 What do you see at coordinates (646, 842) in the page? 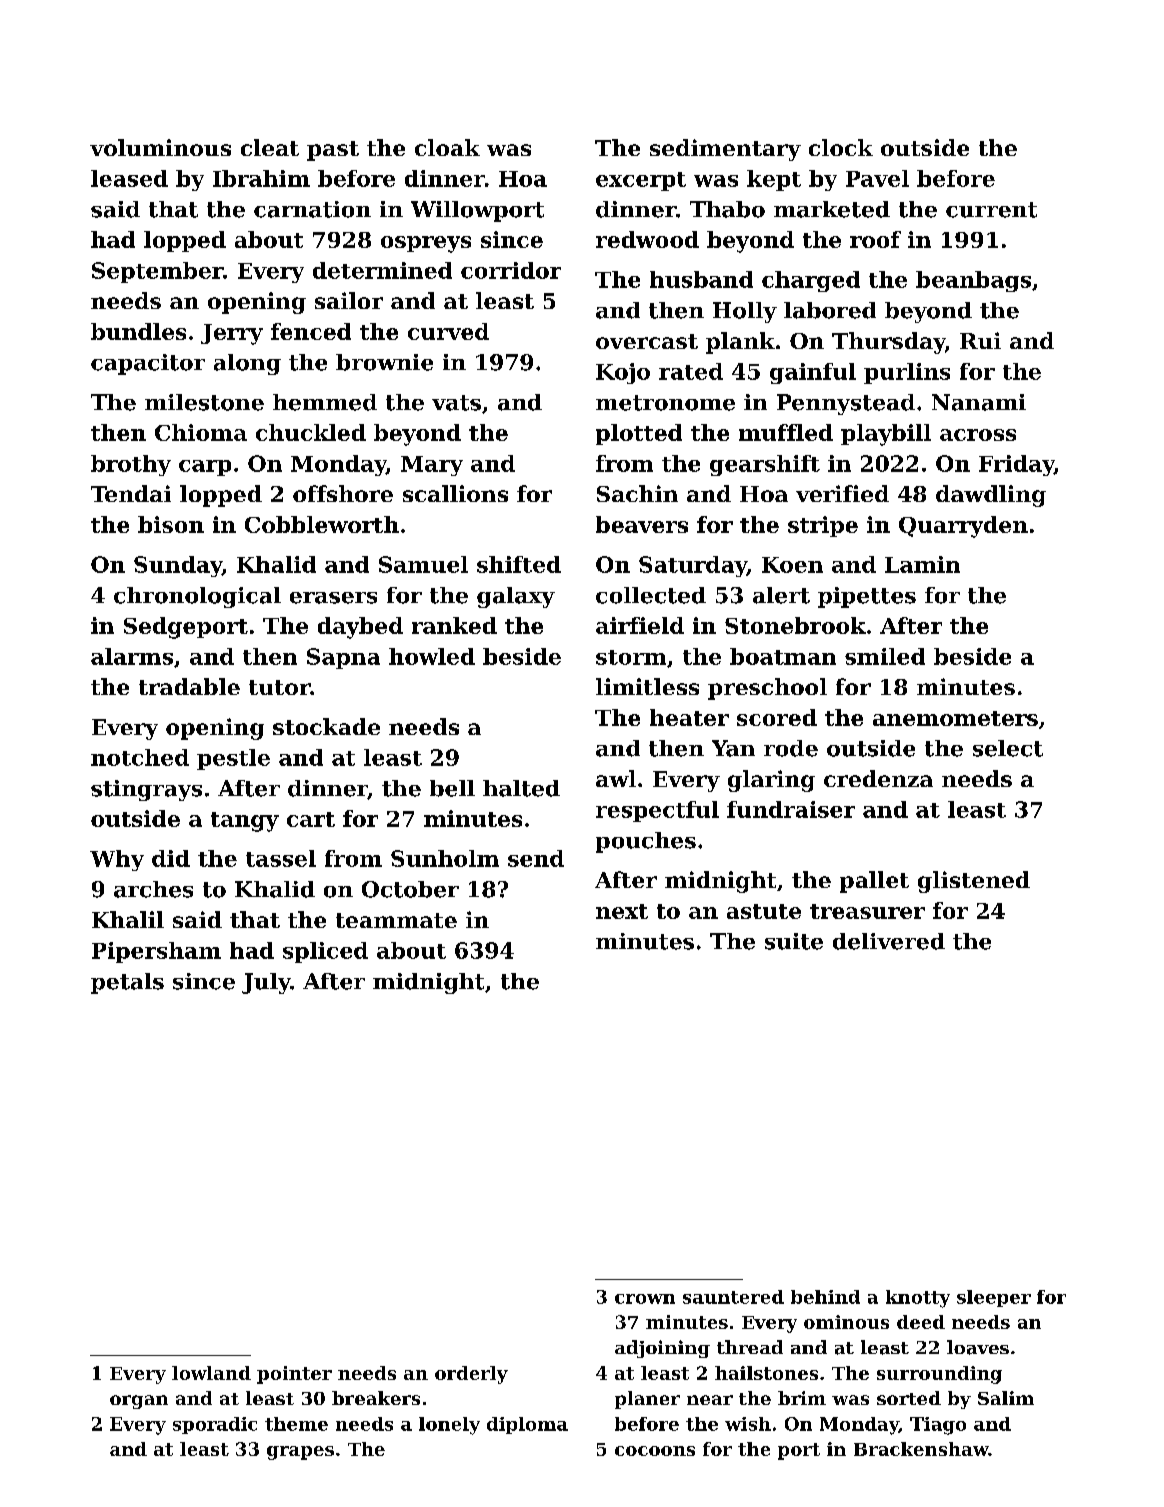
I see `pouches` at bounding box center [646, 842].
